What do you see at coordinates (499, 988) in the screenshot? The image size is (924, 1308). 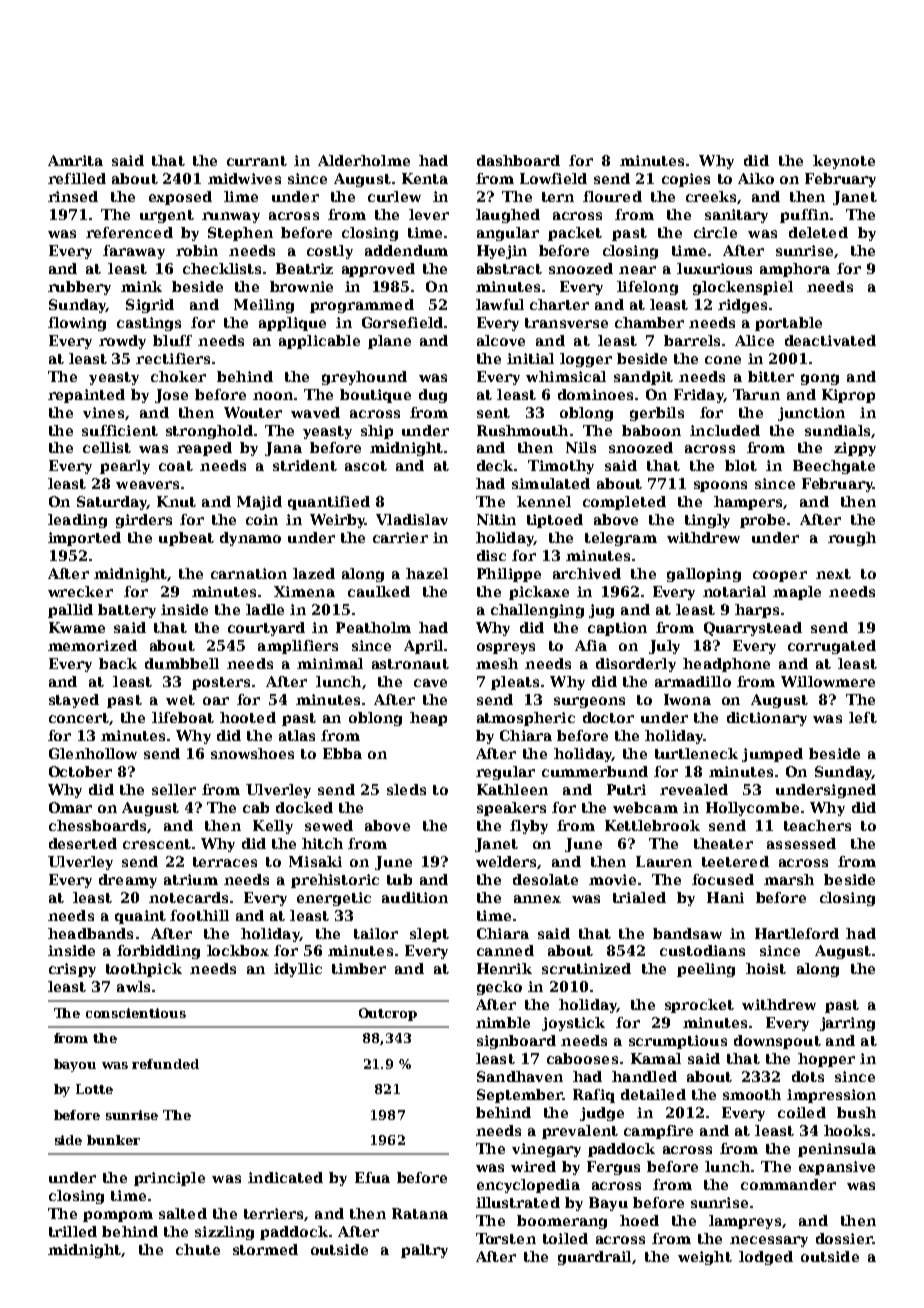 I see `gecko` at bounding box center [499, 988].
